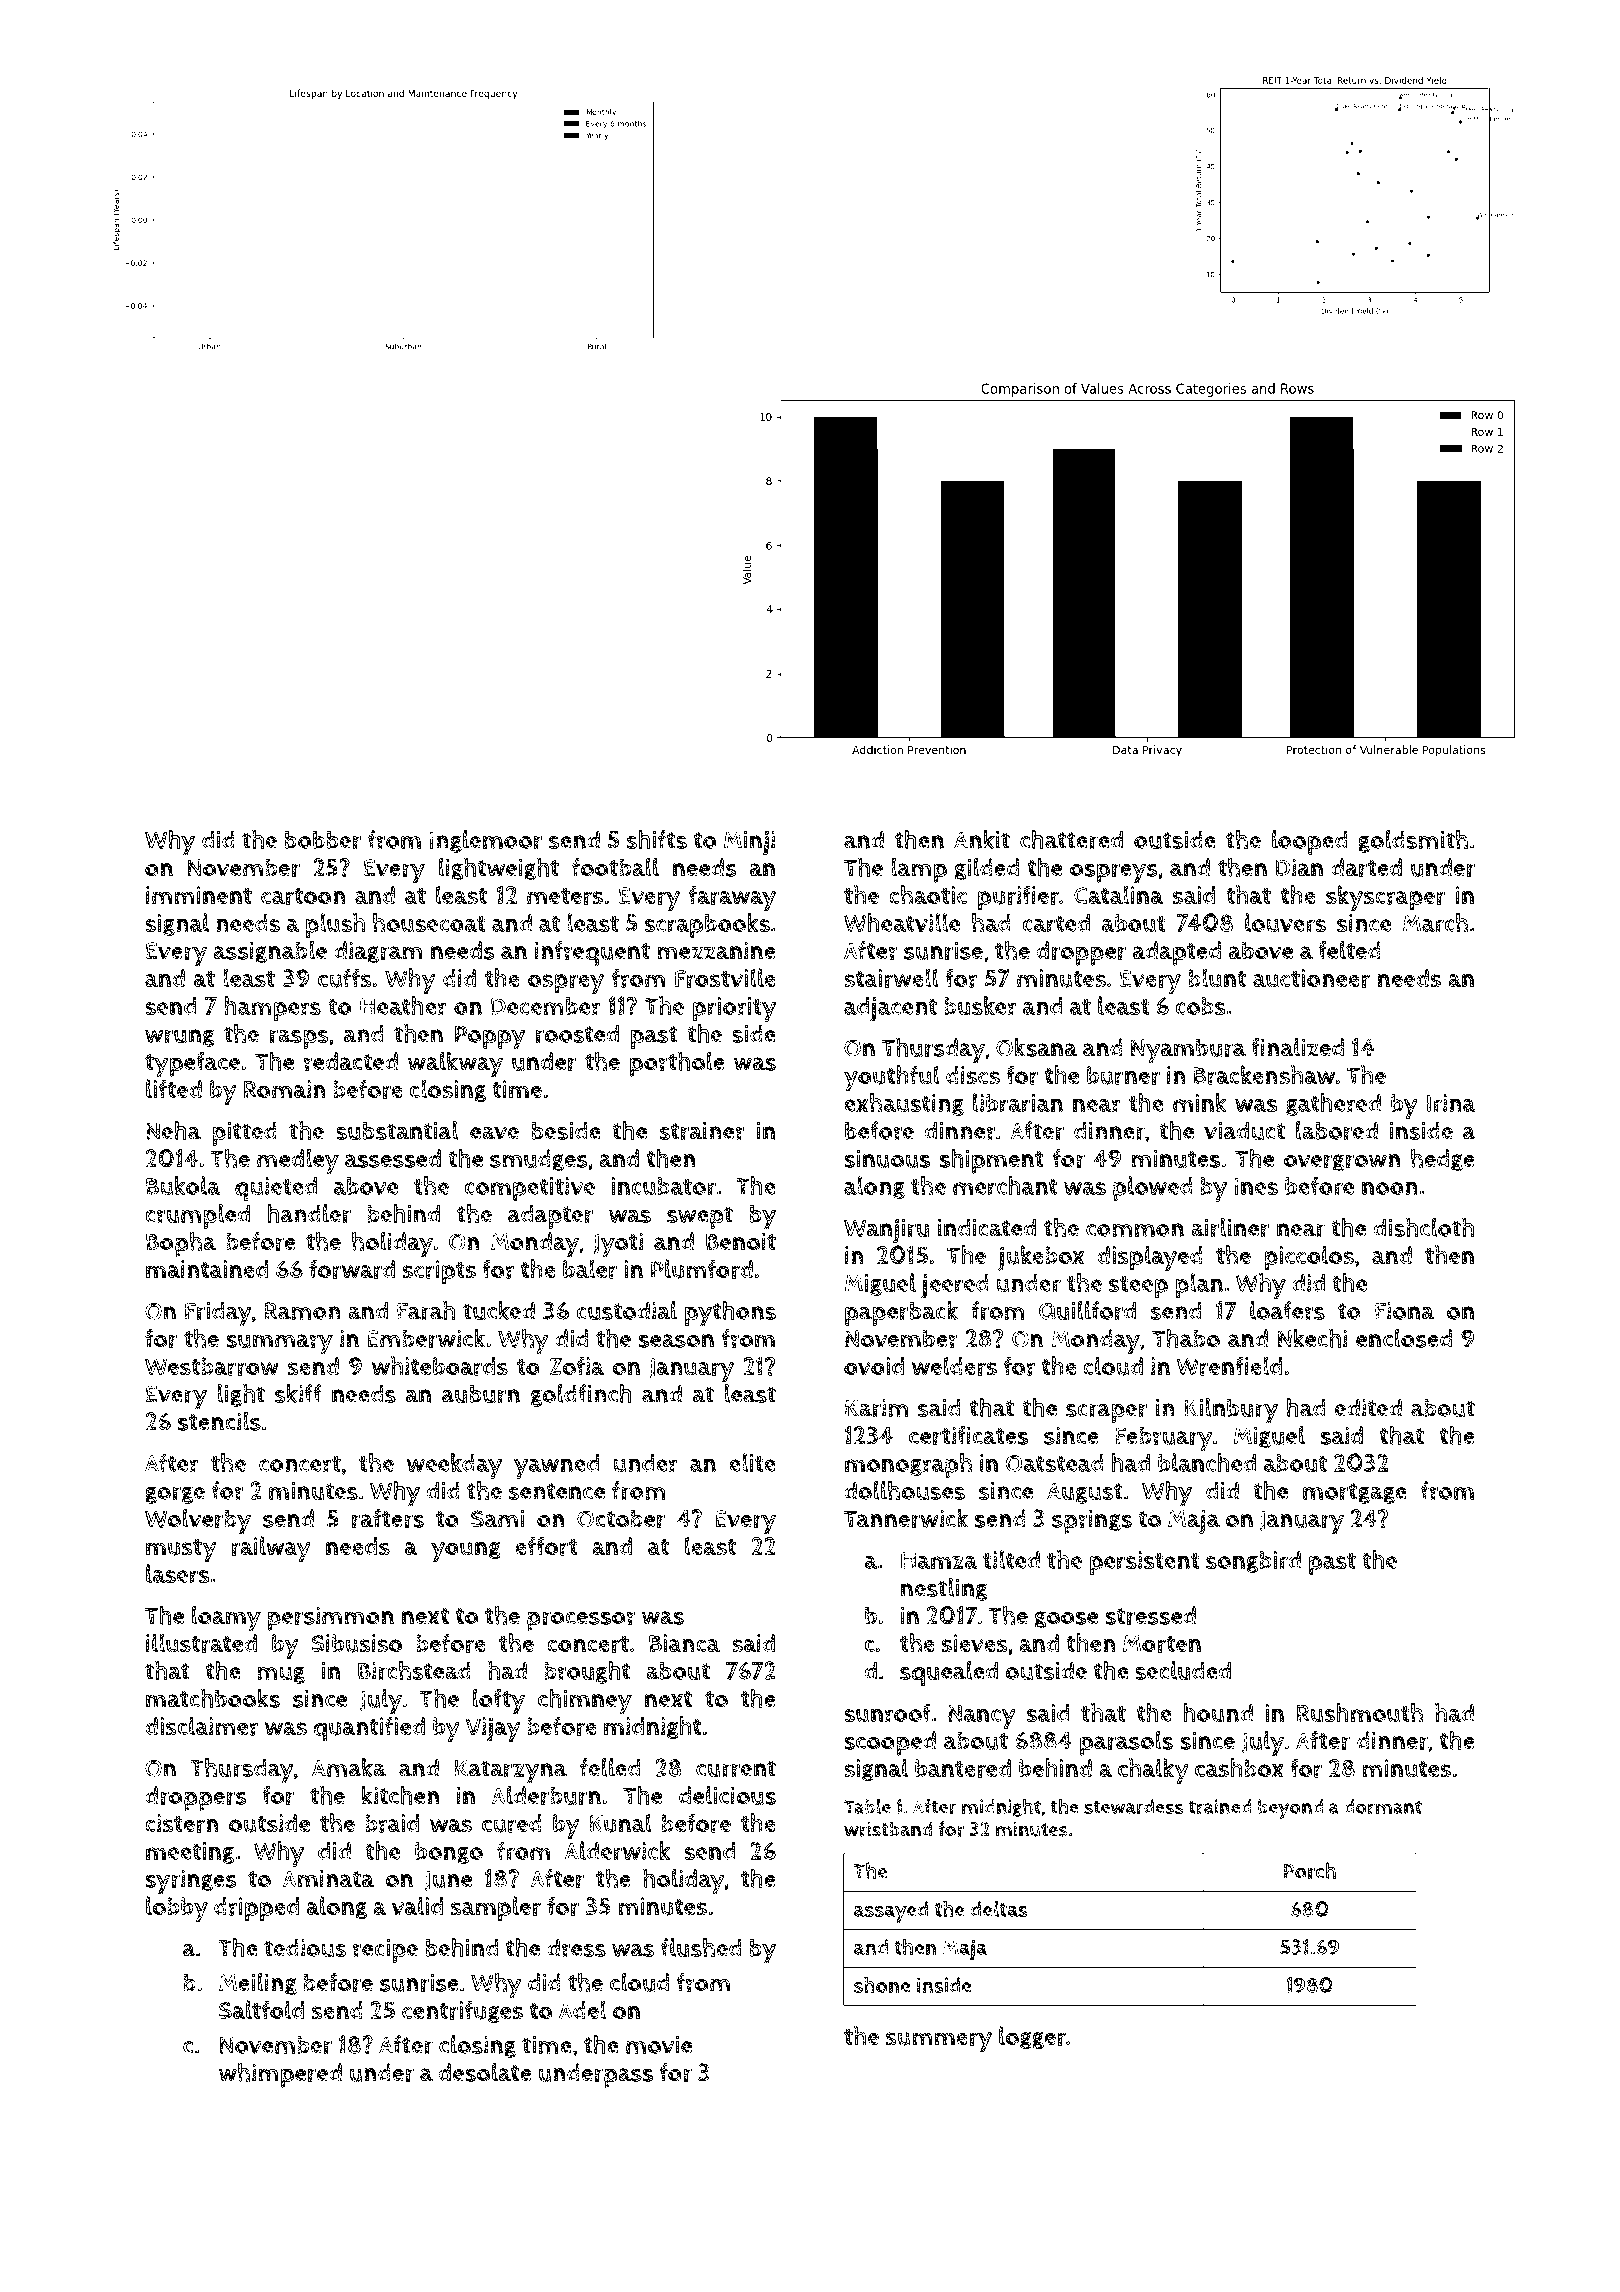 The width and height of the screenshot is (1620, 2292). I want to click on logger, so click(1032, 2037).
